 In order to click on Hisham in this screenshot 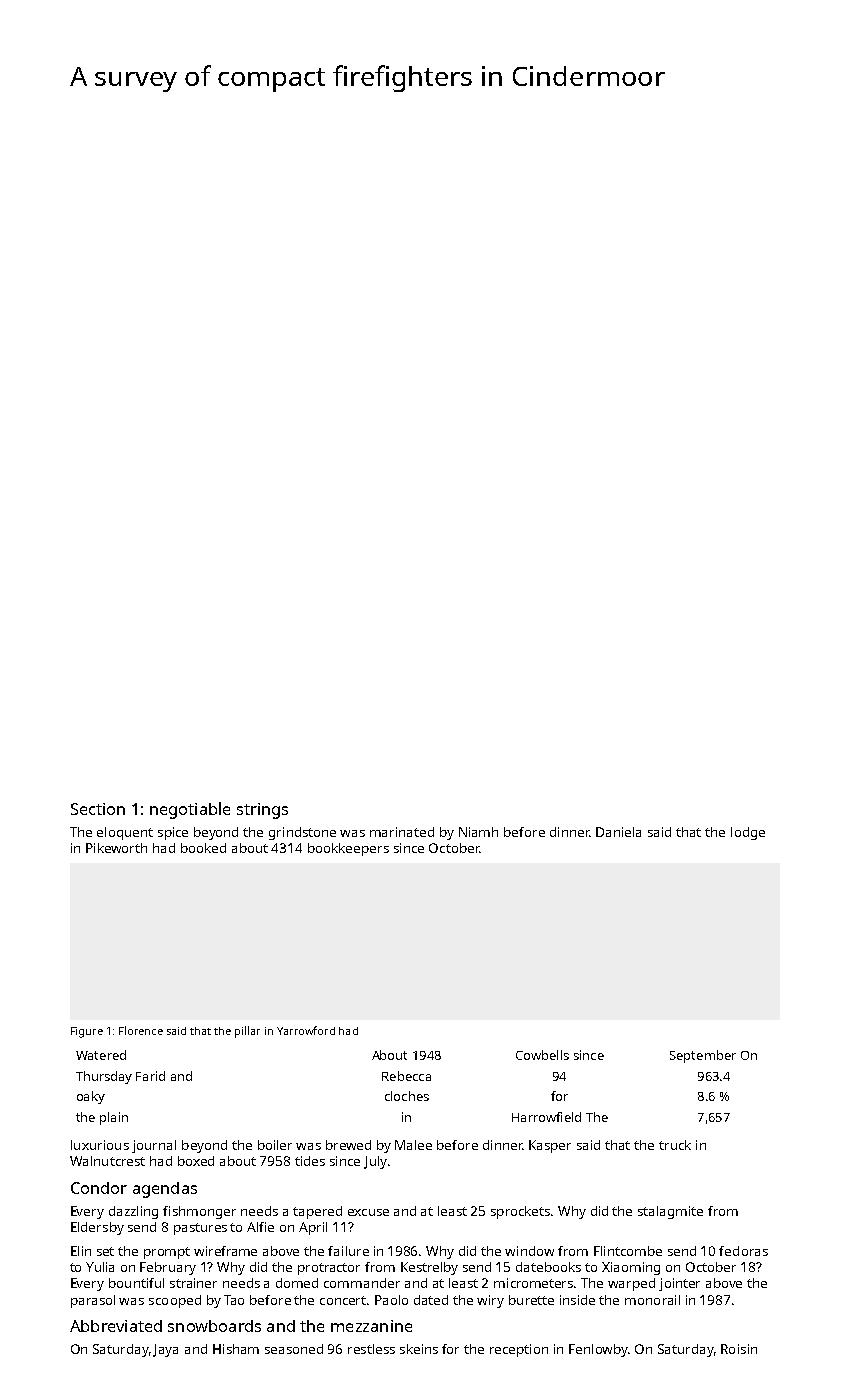, I will do `click(236, 1349)`.
